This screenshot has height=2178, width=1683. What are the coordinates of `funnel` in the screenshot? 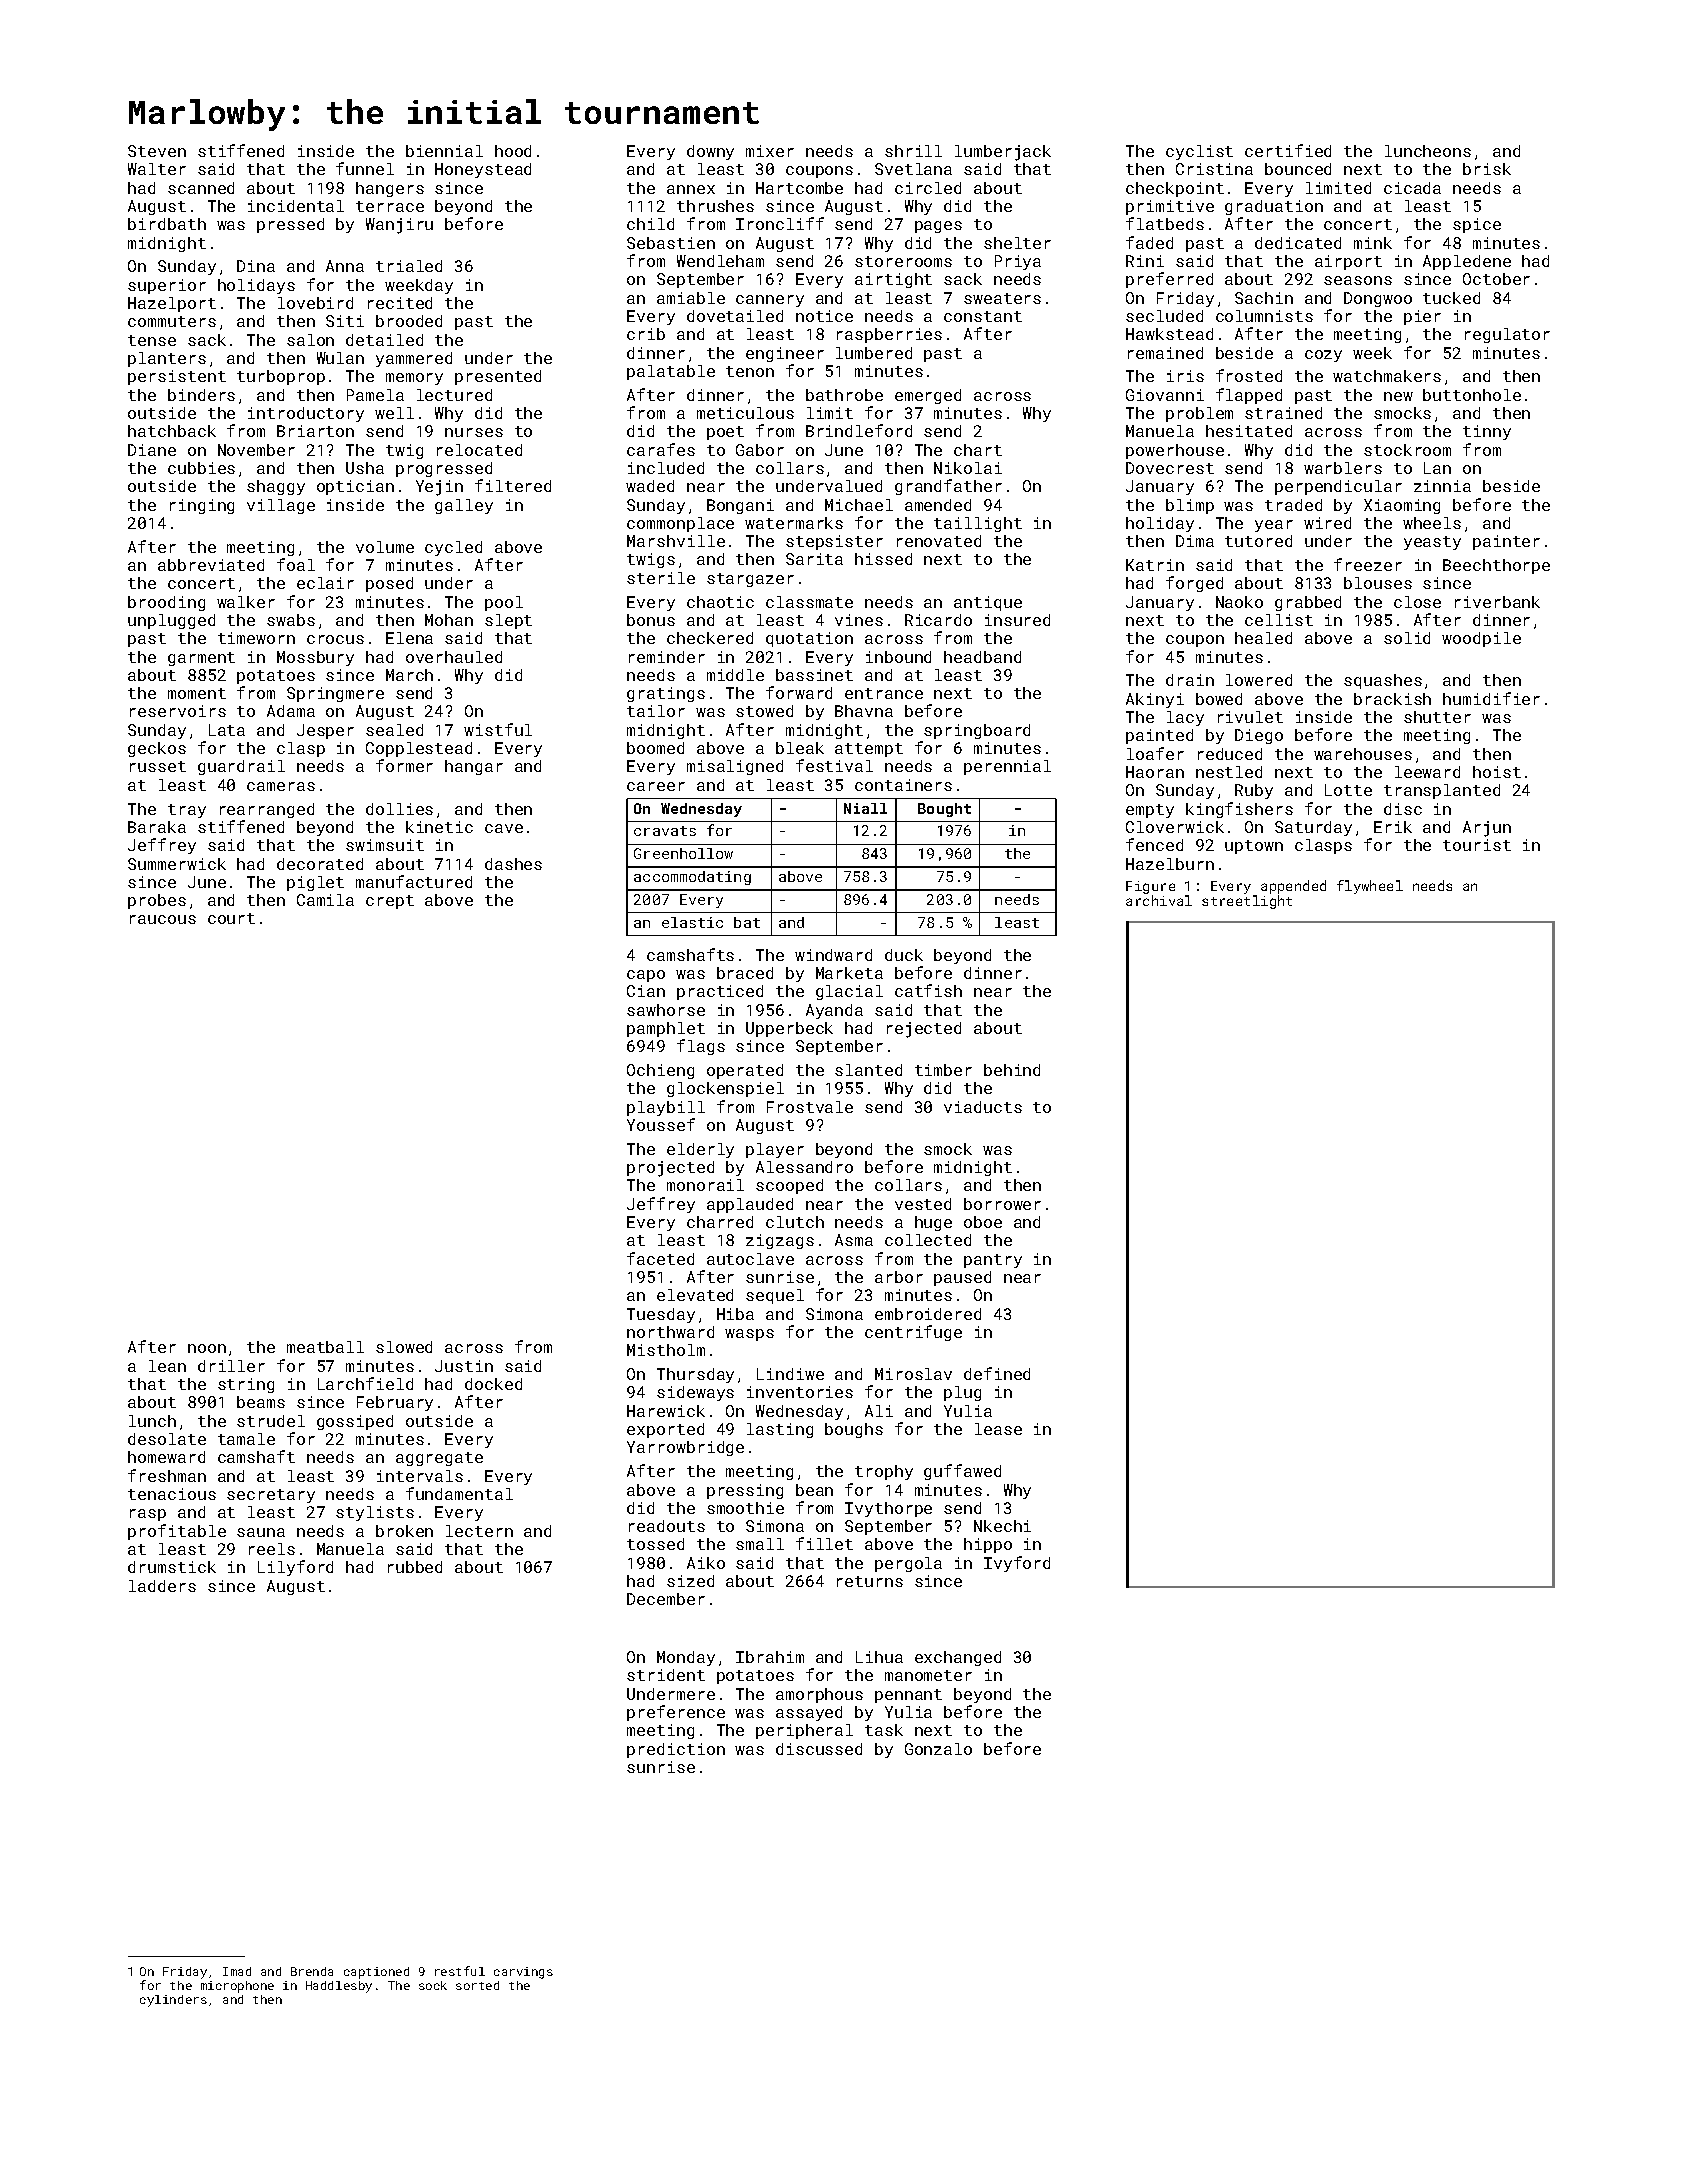 It's located at (365, 168).
